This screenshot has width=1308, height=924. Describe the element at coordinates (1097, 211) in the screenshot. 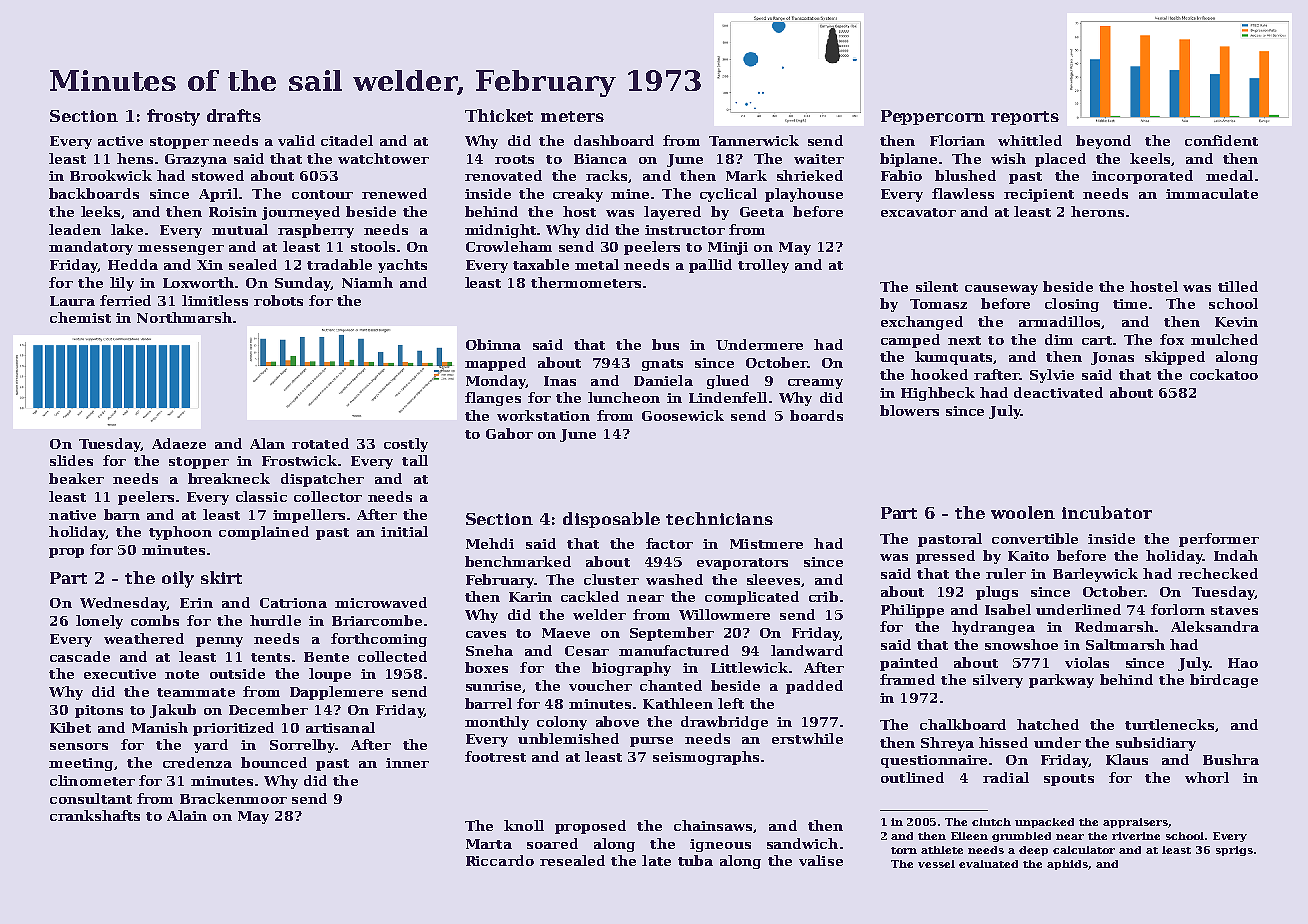

I see `herons` at that location.
